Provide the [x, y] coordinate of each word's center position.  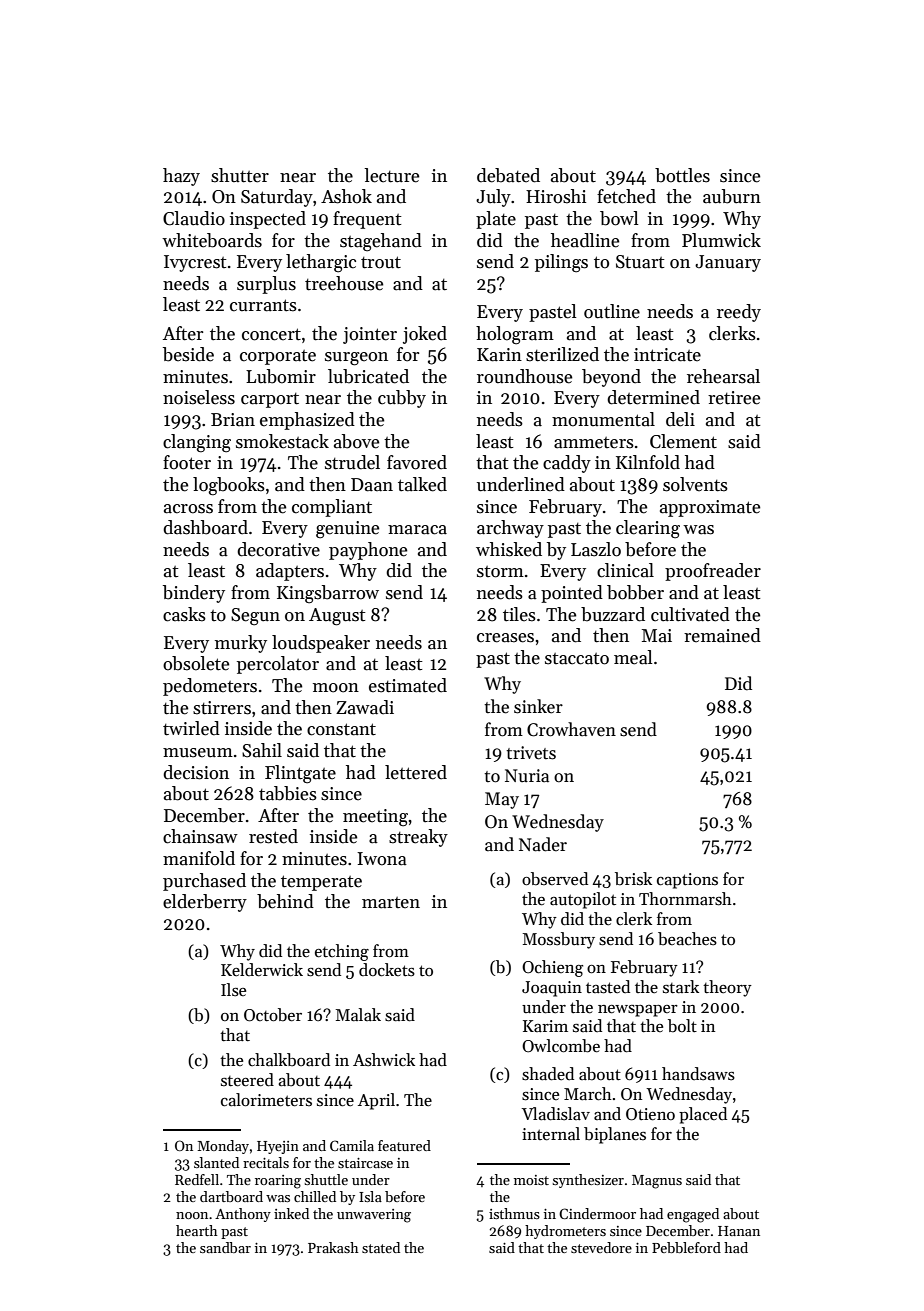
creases [505, 638]
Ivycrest [195, 263]
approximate [710, 508]
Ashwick [384, 1060]
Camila [352, 1145]
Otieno [650, 1114]
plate [496, 220]
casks [184, 614]
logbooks [229, 486]
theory [727, 988]
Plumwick [721, 240]
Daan [372, 485]
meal [633, 657]
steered [247, 1080]
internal [551, 1134]
